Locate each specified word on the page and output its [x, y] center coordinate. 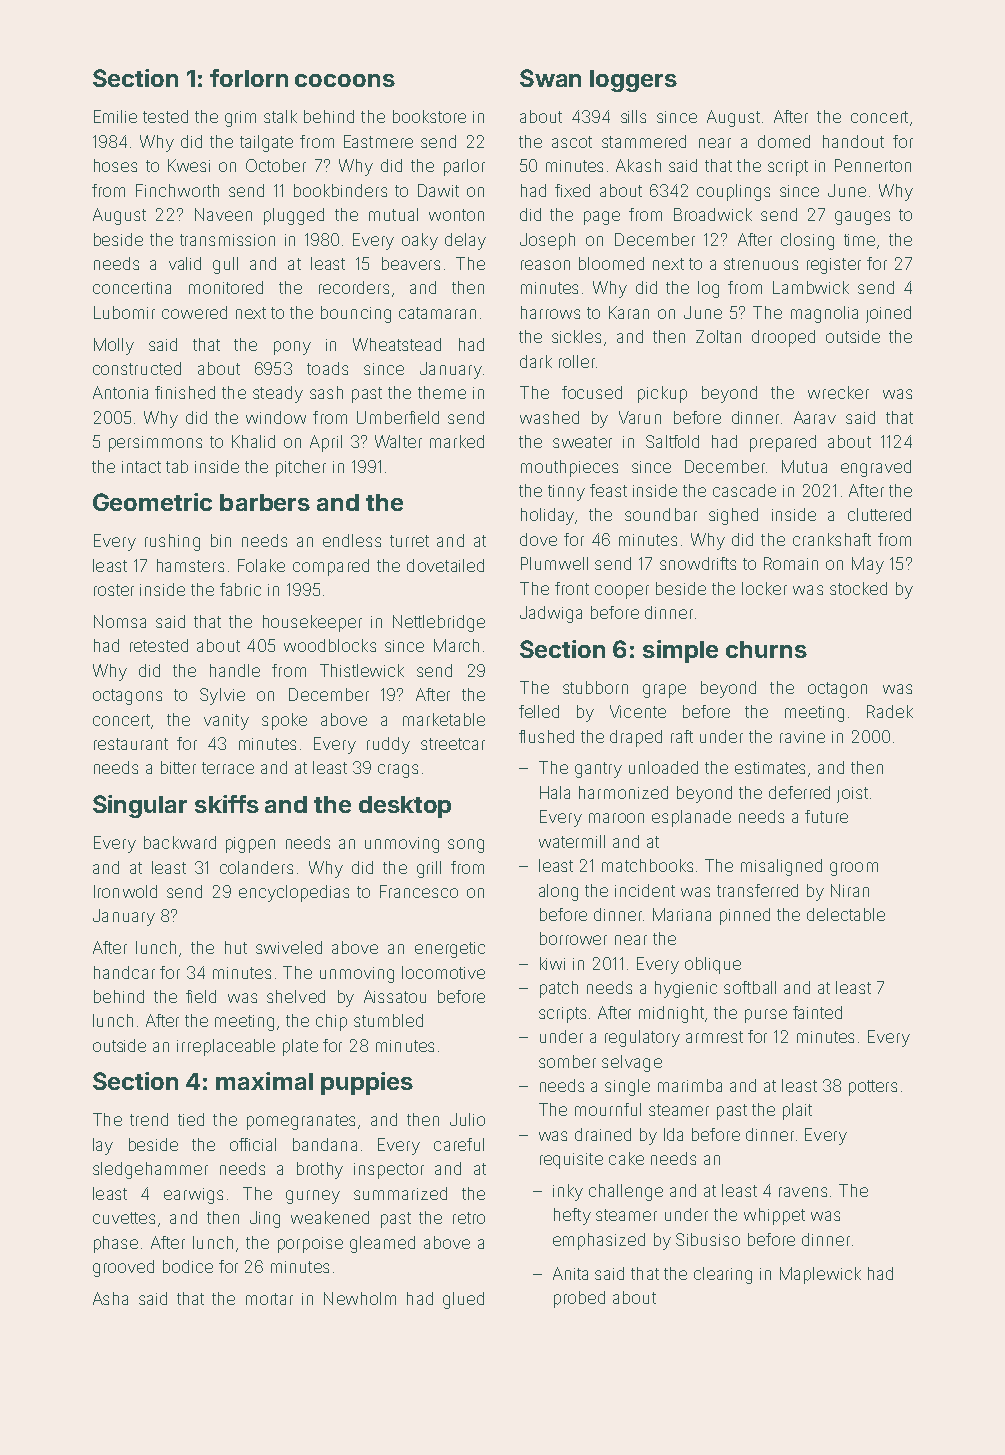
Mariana [682, 914]
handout [853, 141]
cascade [744, 490]
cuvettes [124, 1218]
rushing [172, 542]
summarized [400, 1193]
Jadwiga [551, 614]
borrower [573, 938]
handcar [124, 972]
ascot [572, 142]
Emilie [115, 116]
